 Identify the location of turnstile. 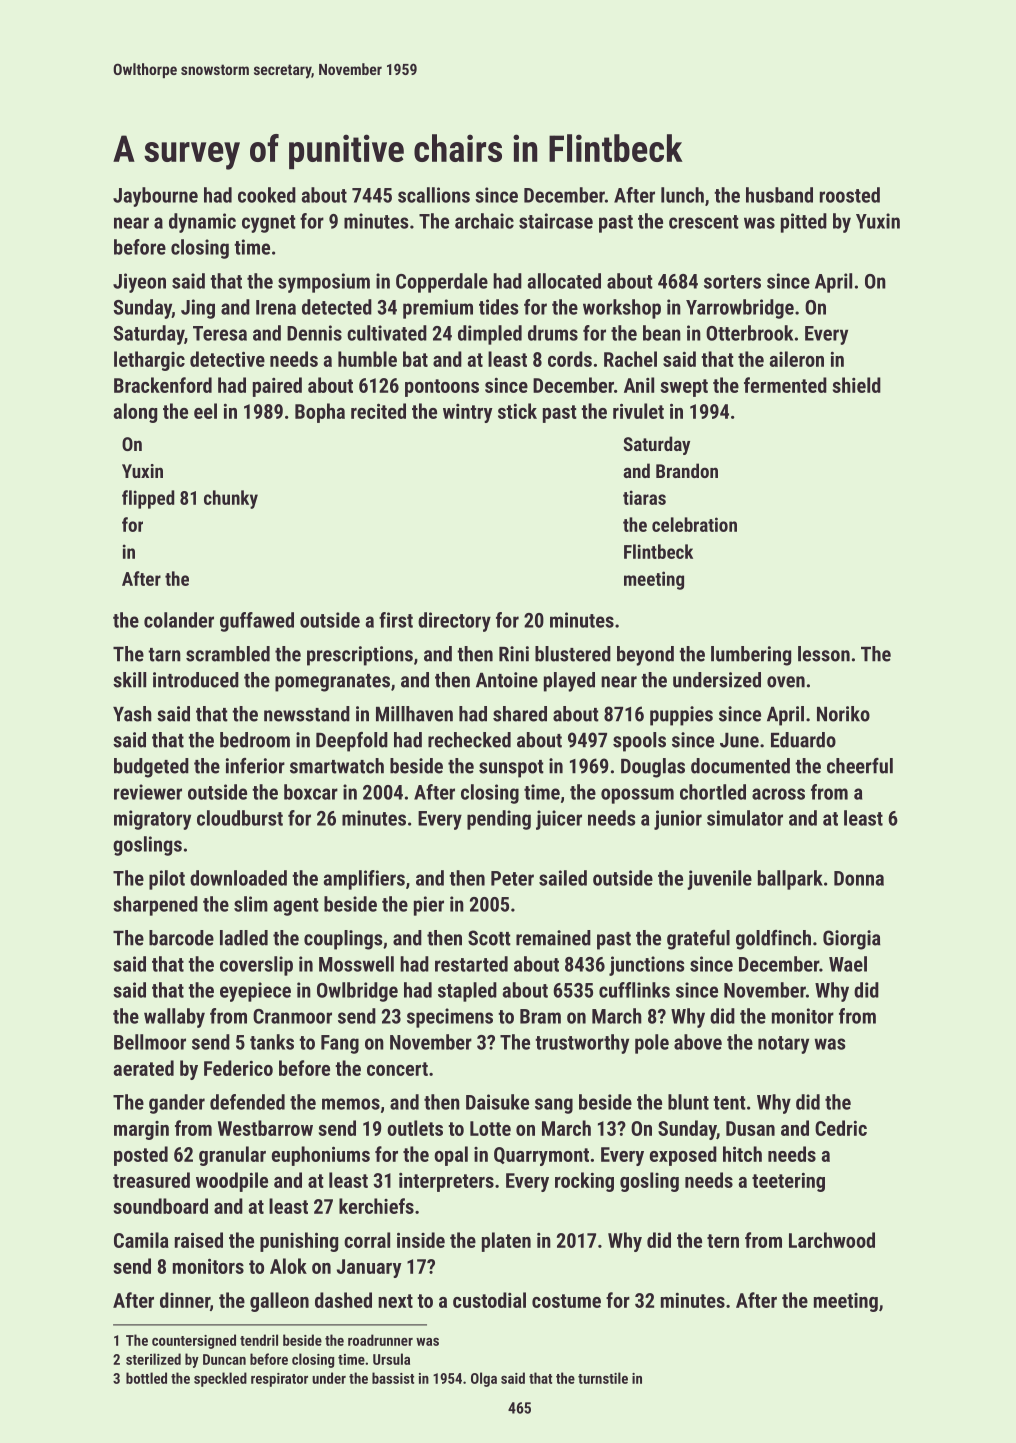
(603, 1378).
